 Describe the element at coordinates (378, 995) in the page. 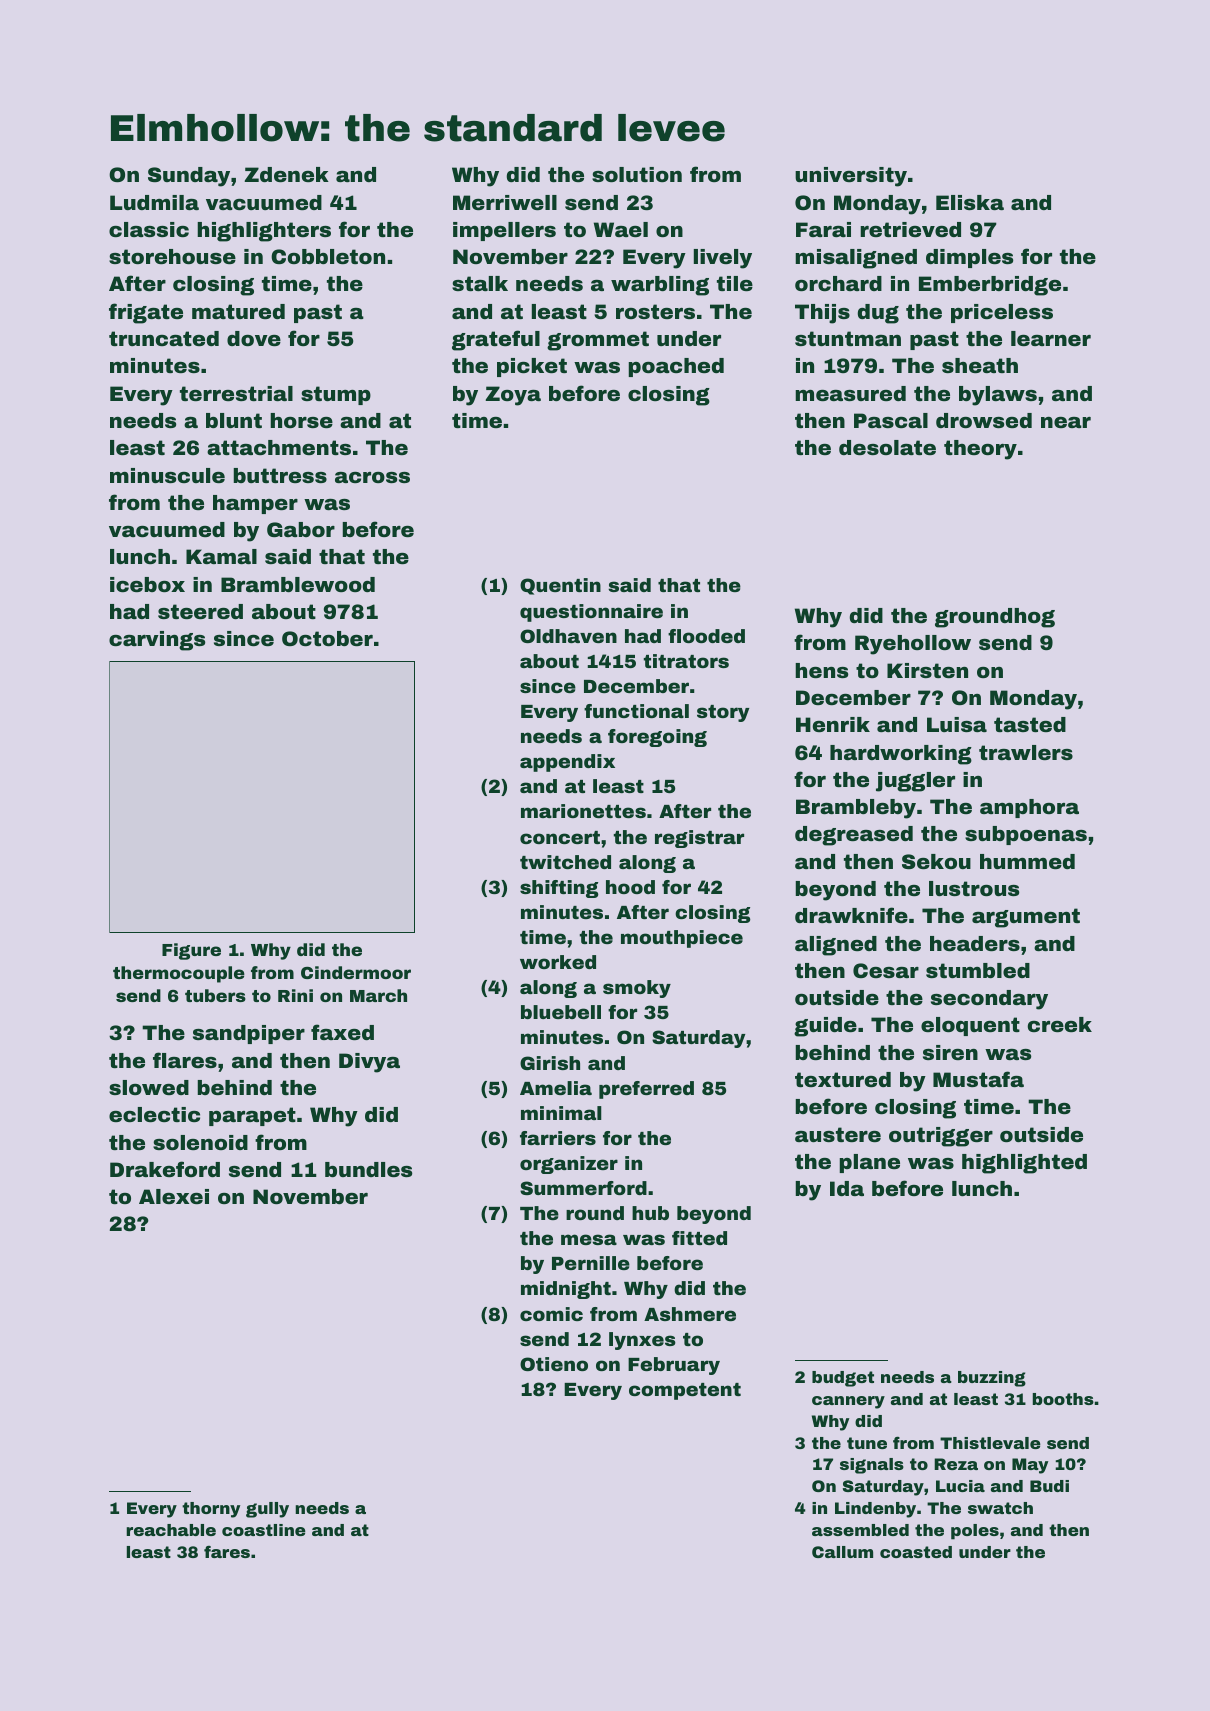

I see `March` at that location.
